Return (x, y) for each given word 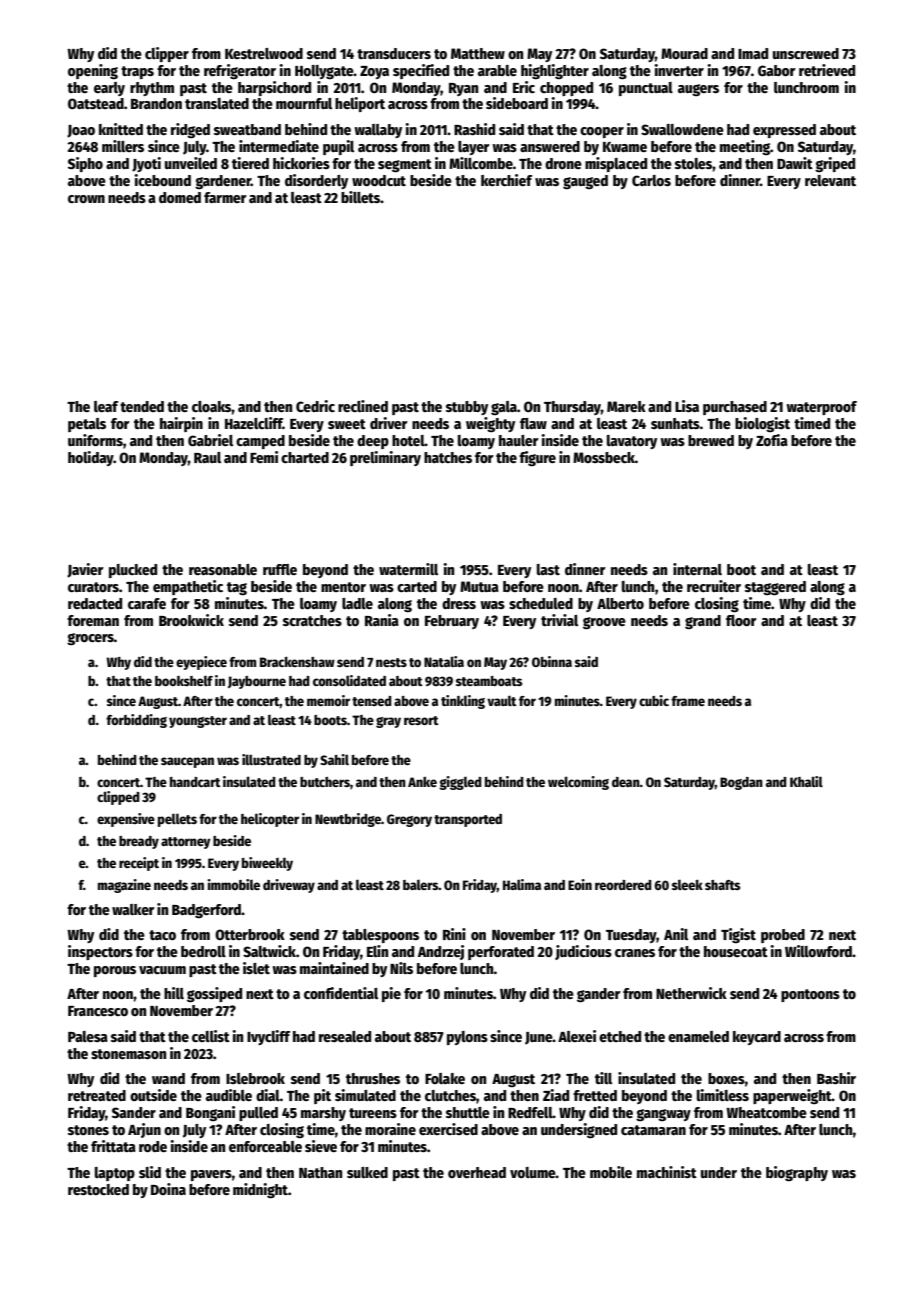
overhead (477, 1172)
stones (88, 1130)
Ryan (463, 89)
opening (93, 71)
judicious (583, 952)
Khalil (806, 781)
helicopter (270, 820)
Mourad (684, 53)
